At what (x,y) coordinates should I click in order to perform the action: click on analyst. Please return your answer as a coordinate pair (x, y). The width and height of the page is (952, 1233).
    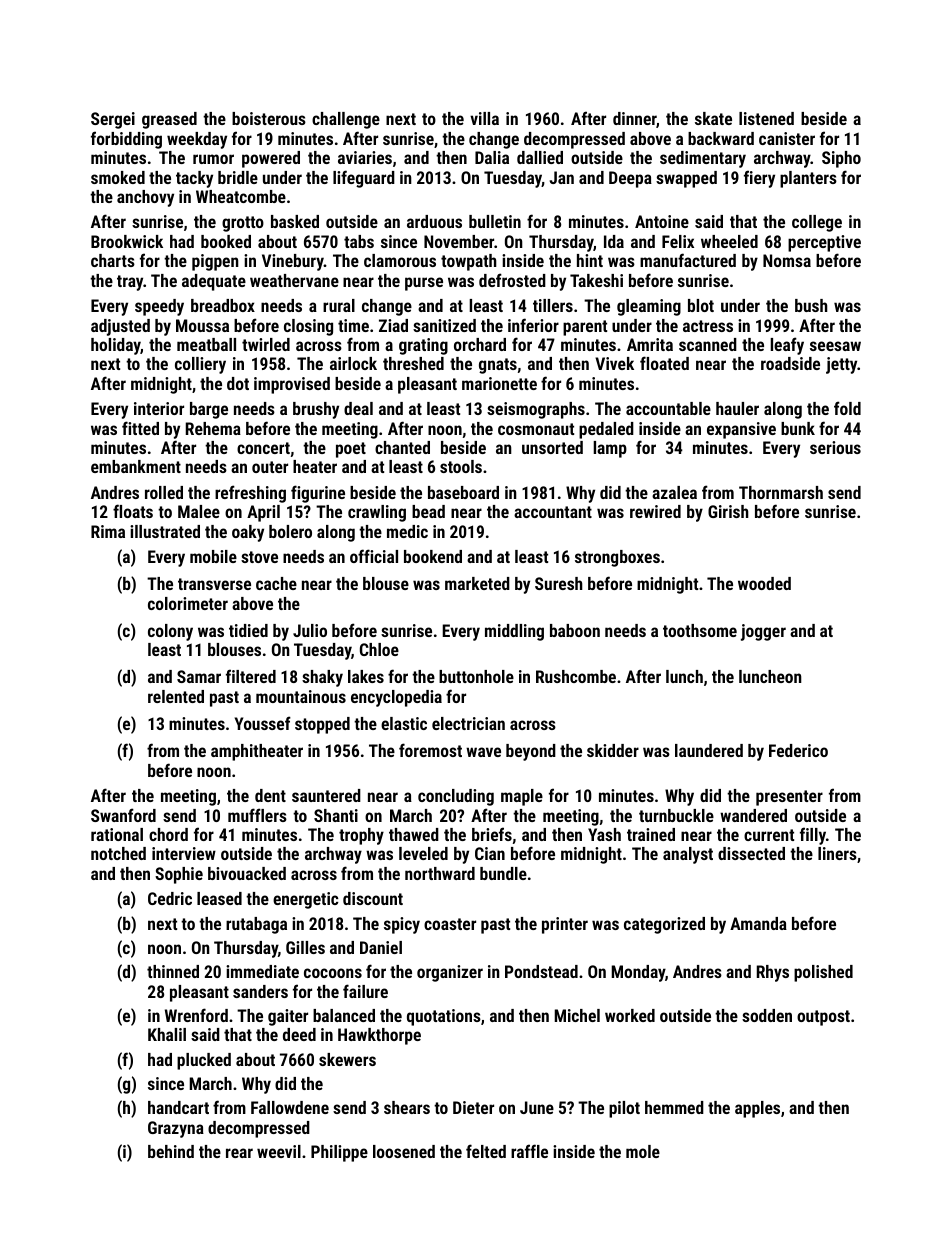
    Looking at the image, I should click on (688, 855).
